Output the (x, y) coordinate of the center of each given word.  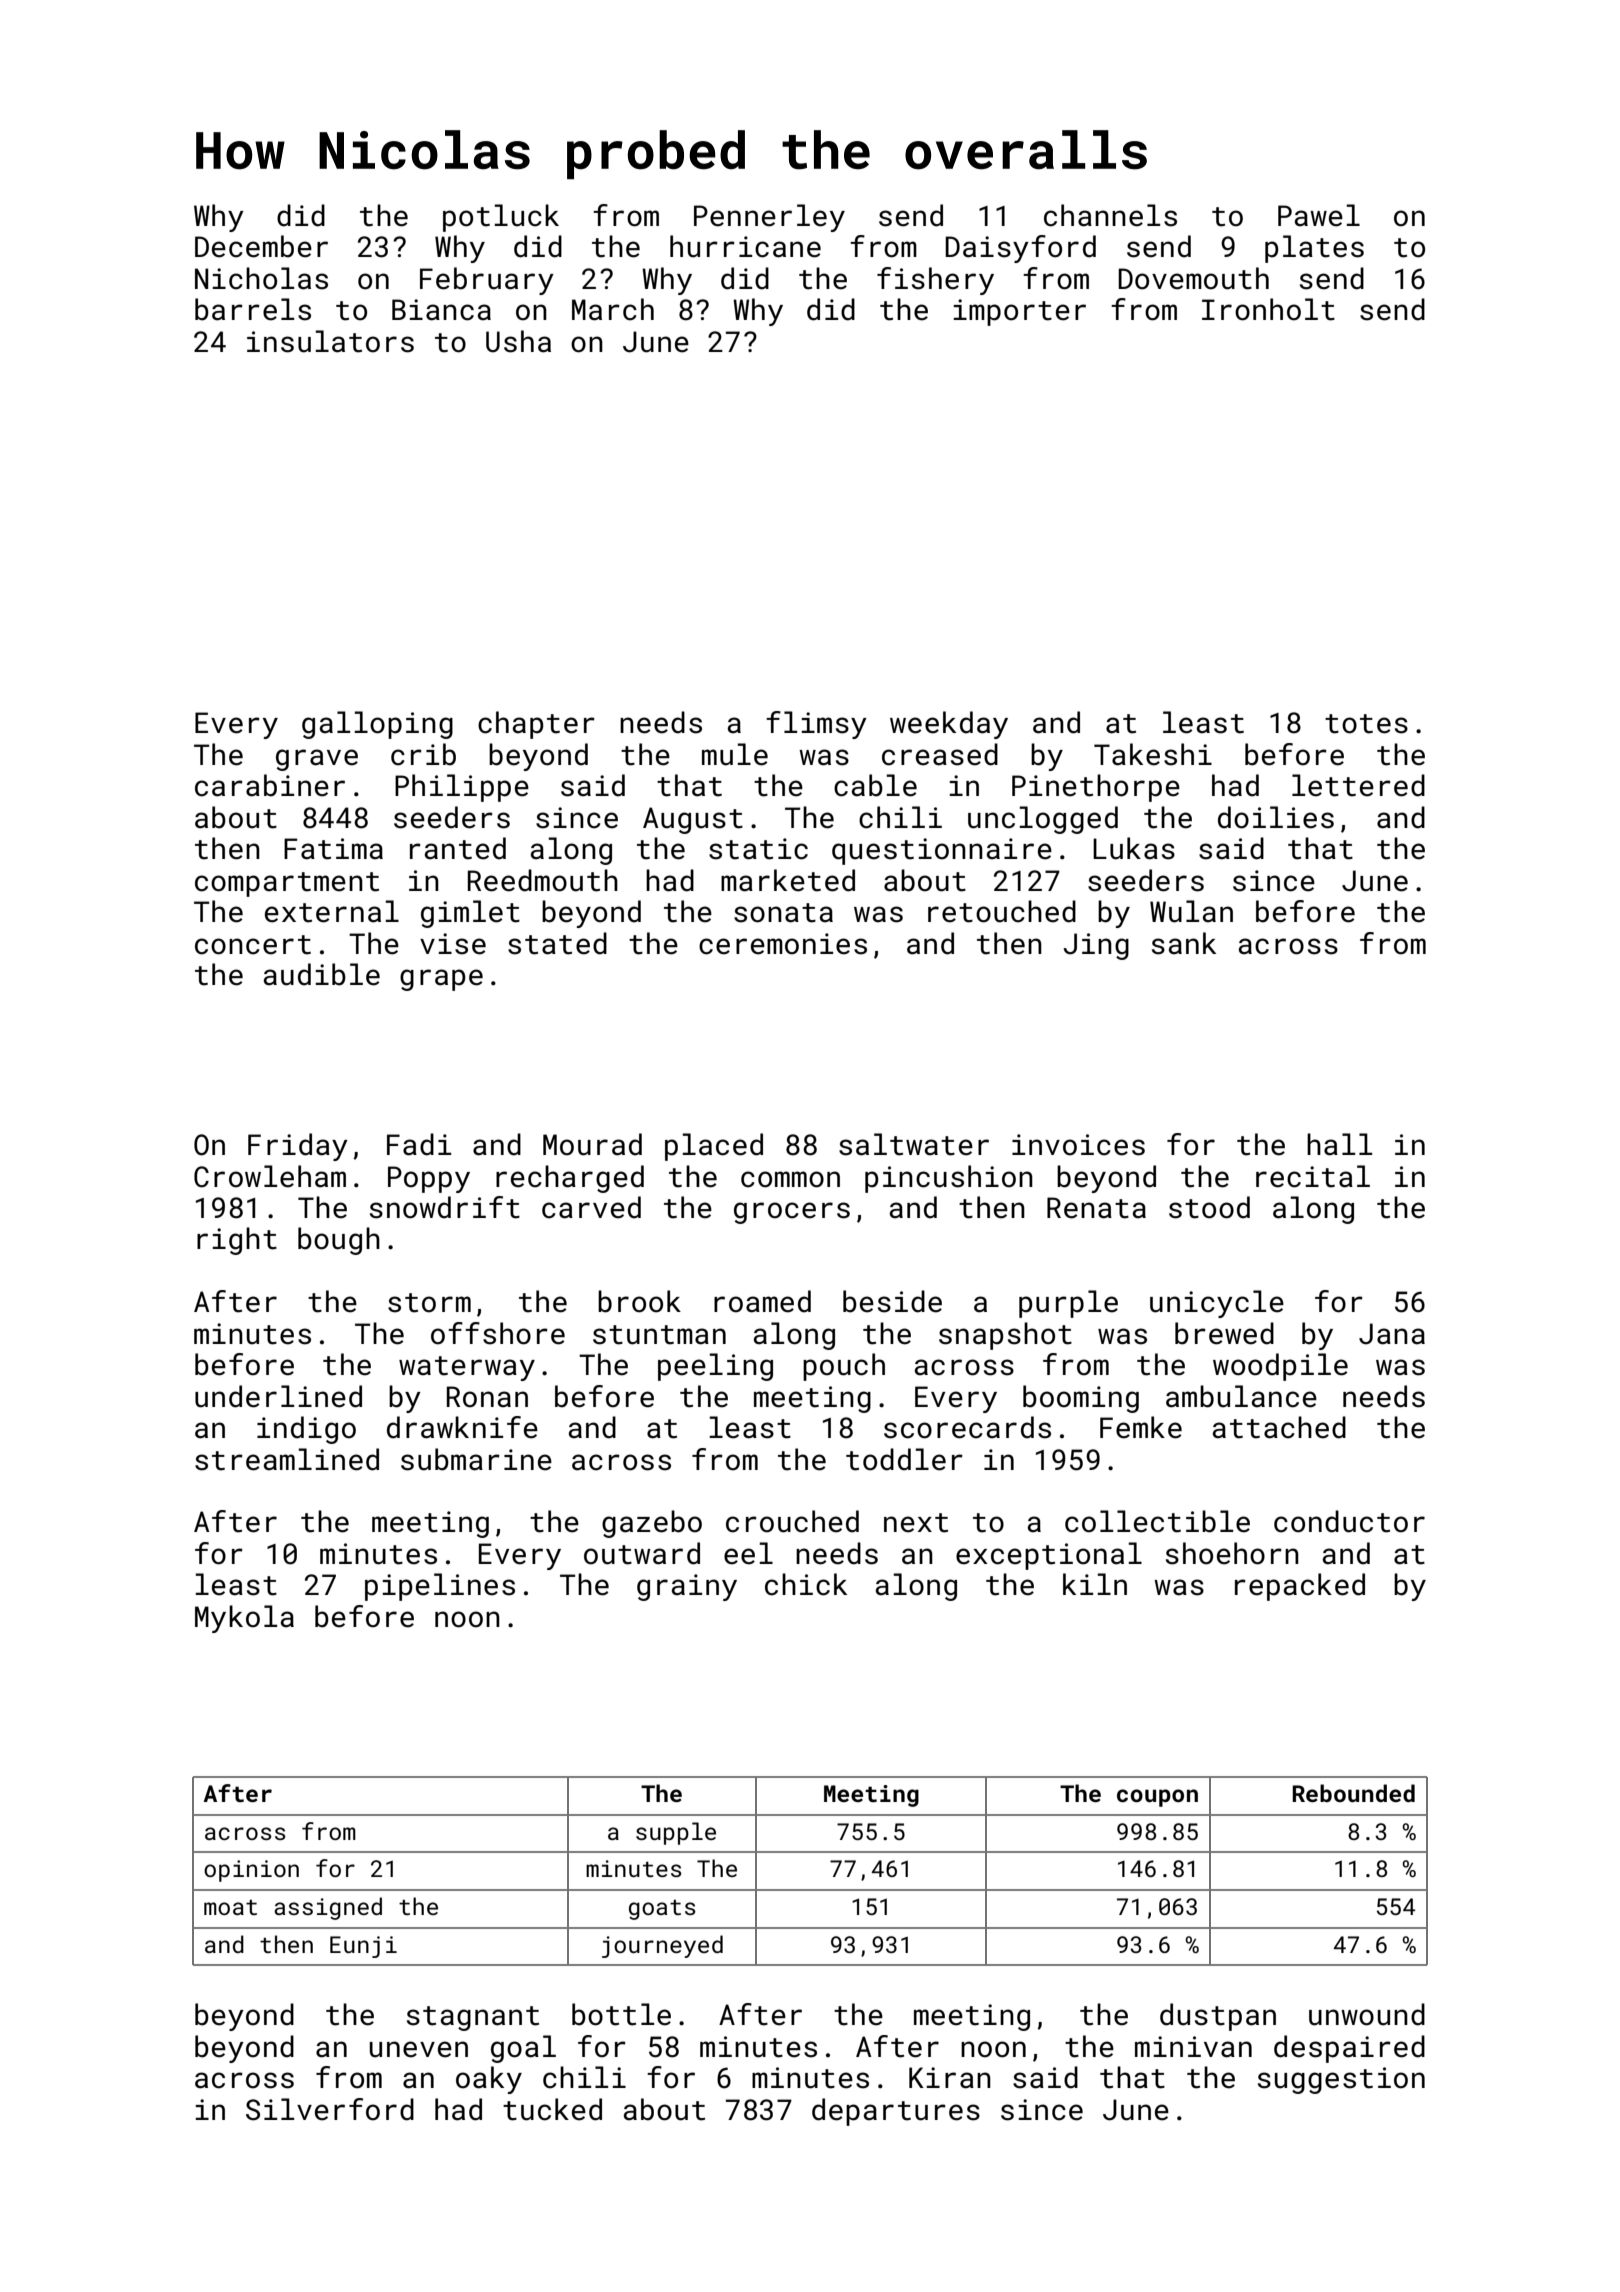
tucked (552, 2109)
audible (322, 974)
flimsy (816, 725)
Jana (1392, 1334)
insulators (330, 341)
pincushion (949, 1179)
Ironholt (1268, 309)
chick (806, 1584)
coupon (1157, 1798)
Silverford (330, 2109)
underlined (278, 1396)
